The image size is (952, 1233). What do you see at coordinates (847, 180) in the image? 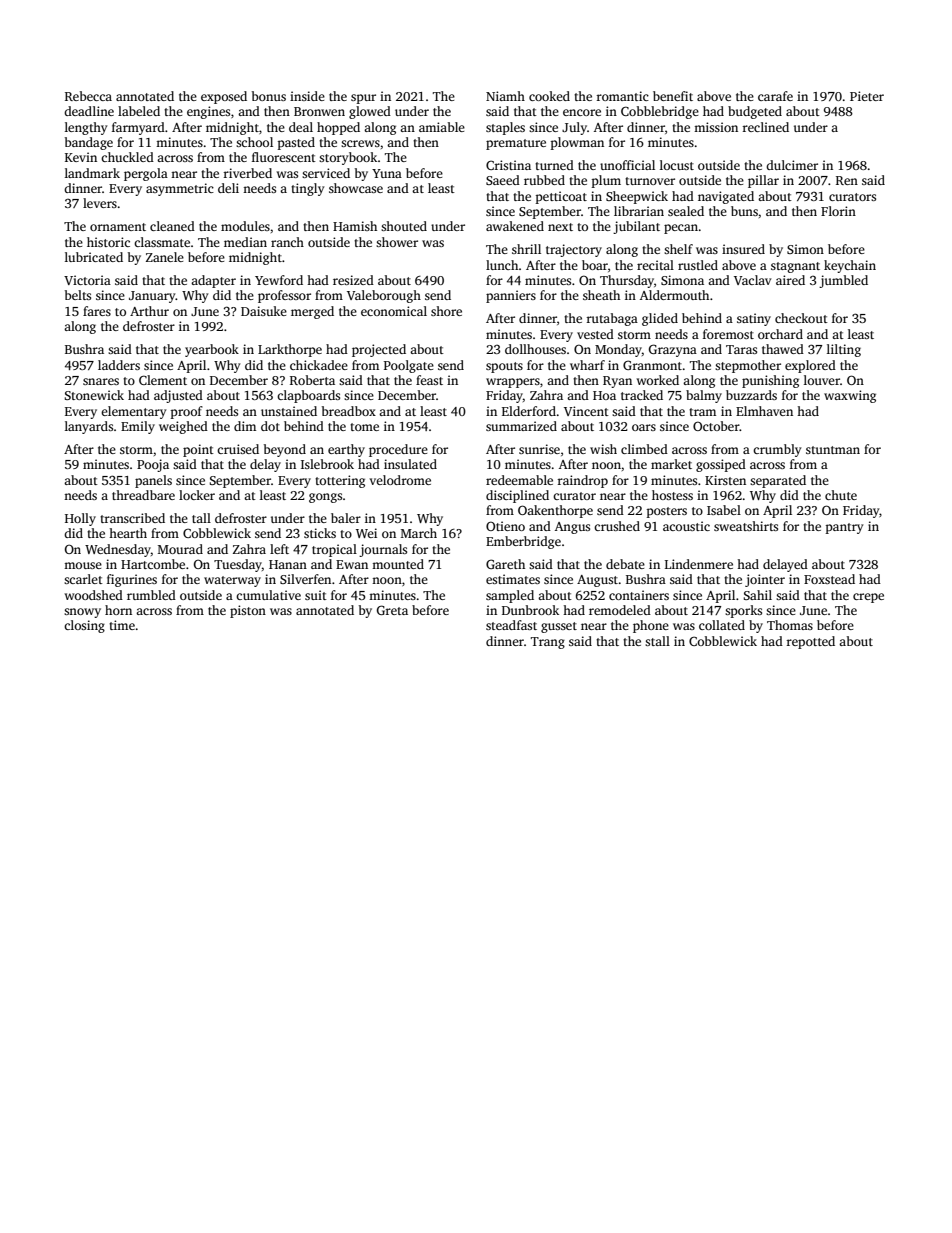
I see `Ren` at bounding box center [847, 180].
